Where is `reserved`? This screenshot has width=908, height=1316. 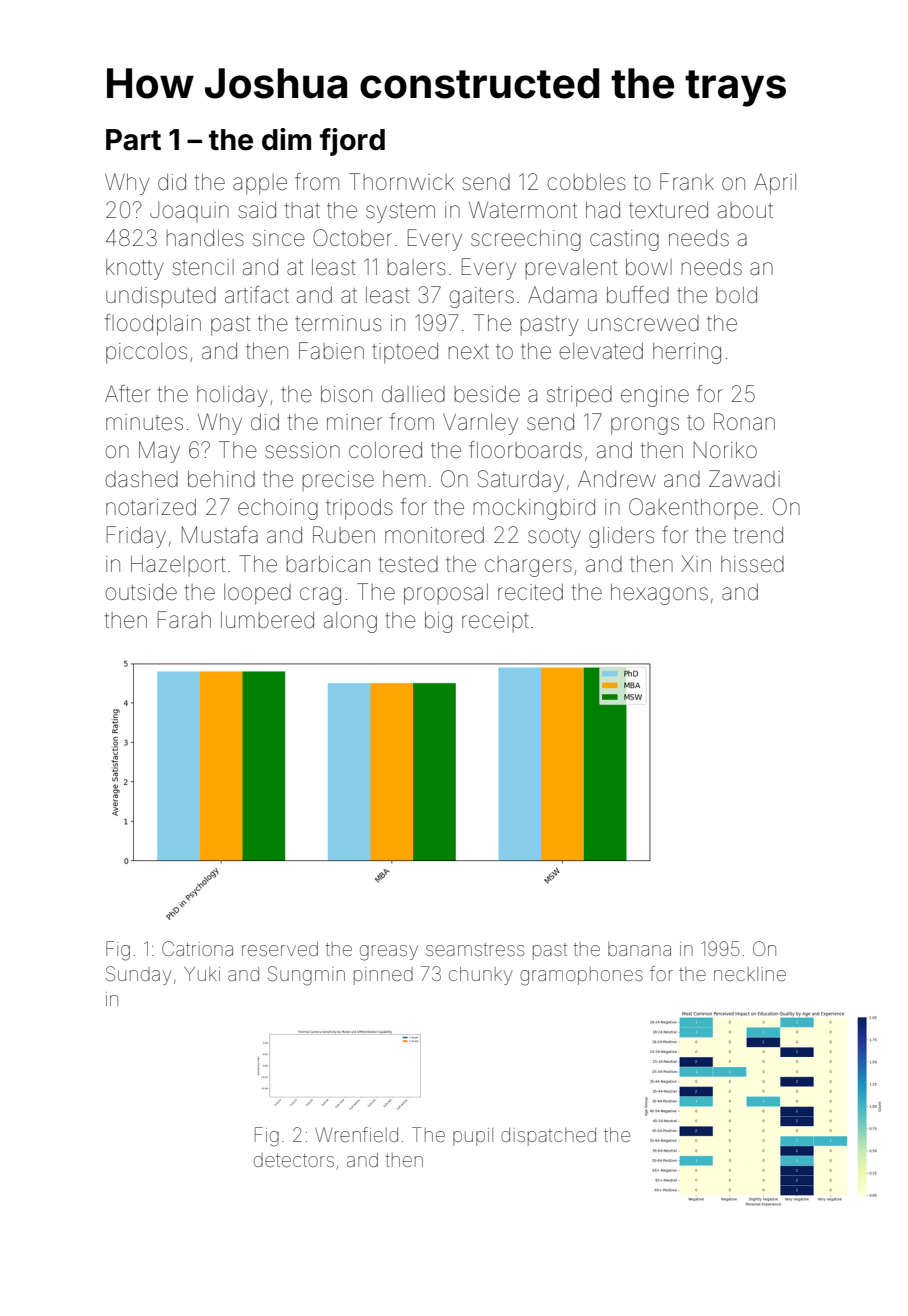
reserved is located at coordinates (280, 949).
